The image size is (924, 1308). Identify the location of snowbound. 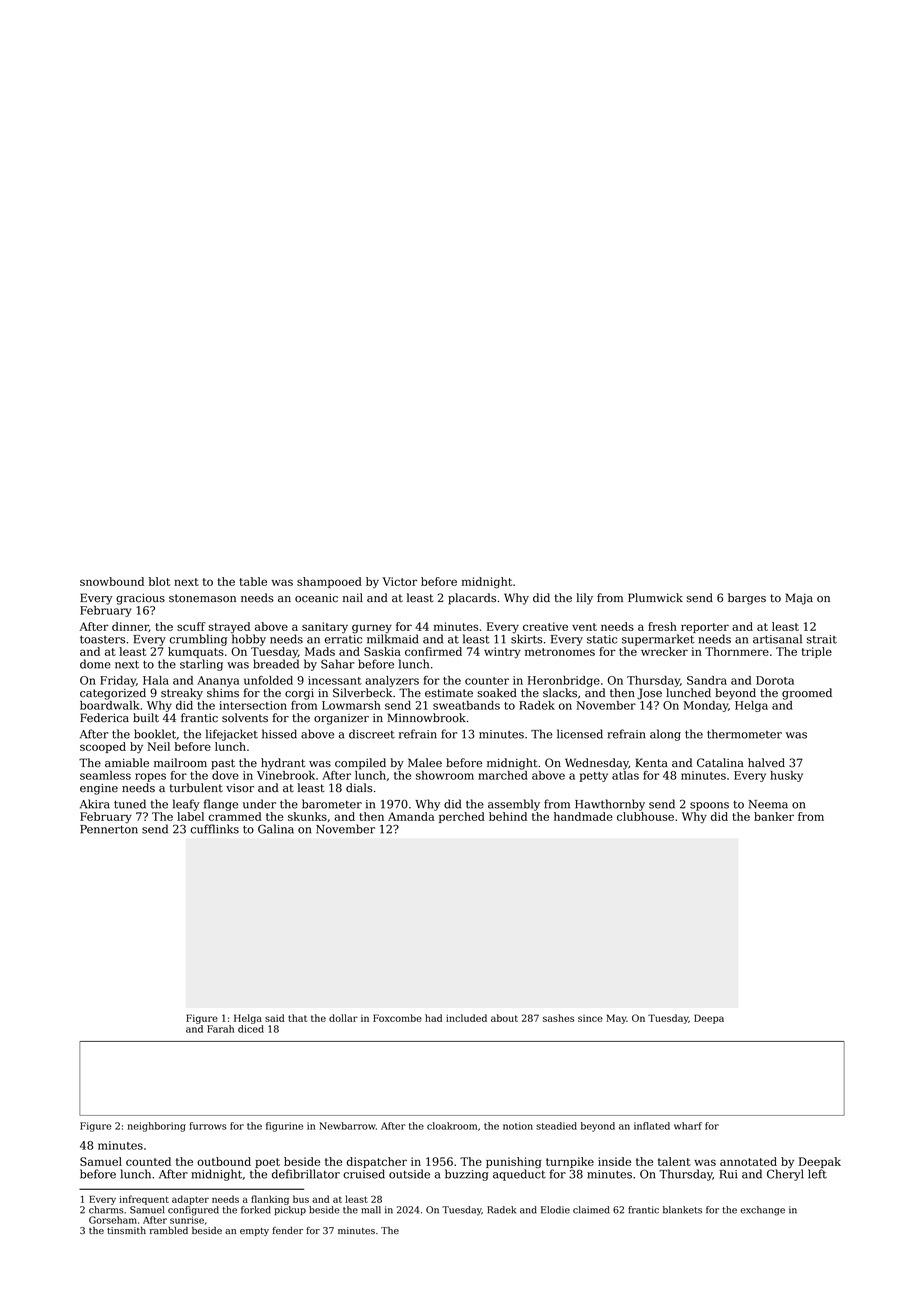
(112, 581).
